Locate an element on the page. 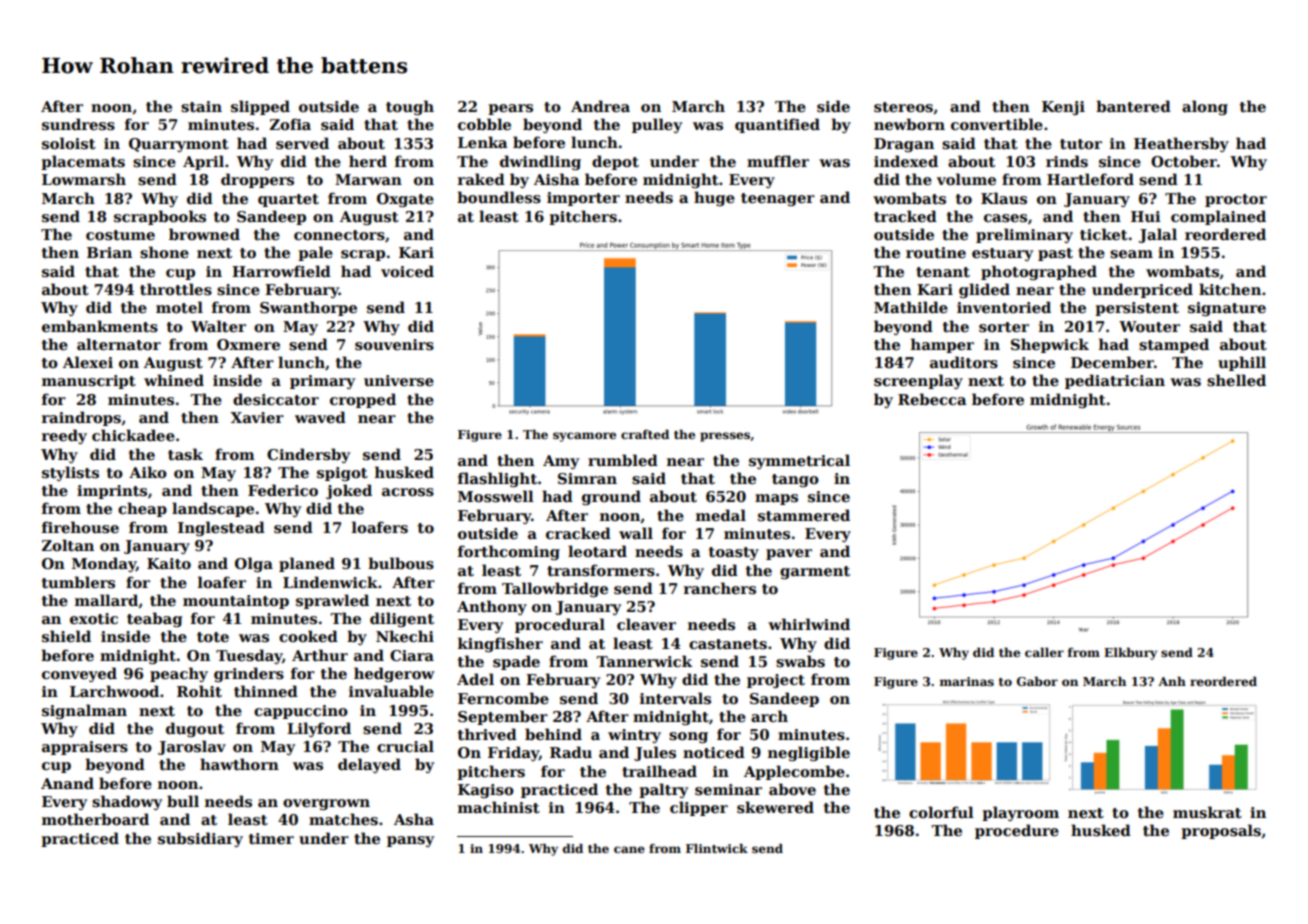 Image resolution: width=1308 pixels, height=924 pixels. subsidiary is located at coordinates (200, 839).
